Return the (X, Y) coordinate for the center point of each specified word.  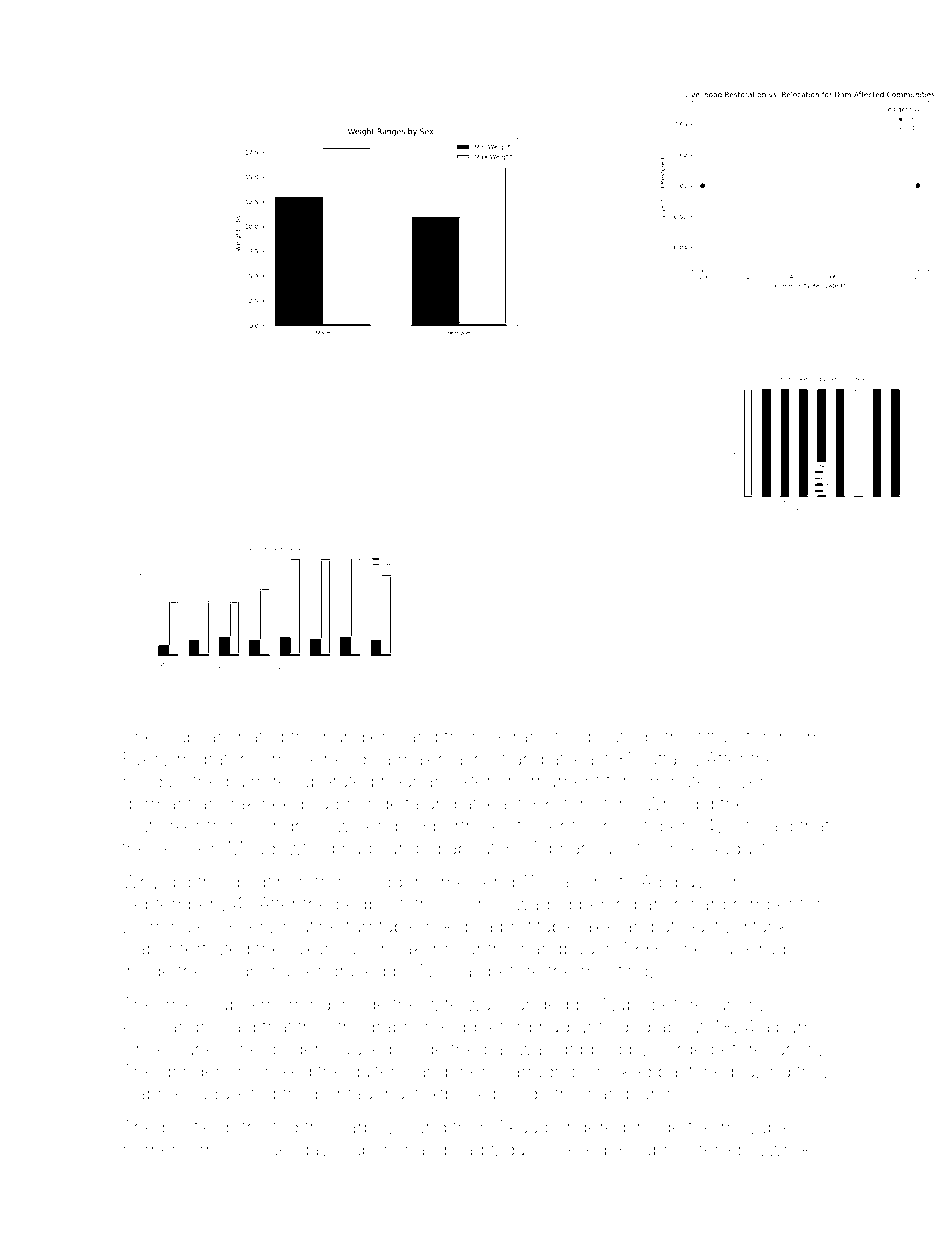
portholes (472, 827)
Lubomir (375, 1150)
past (675, 1073)
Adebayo (678, 883)
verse (177, 850)
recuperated (323, 783)
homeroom (168, 1150)
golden (295, 1051)
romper (763, 907)
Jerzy (562, 828)
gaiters (378, 1073)
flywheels (788, 1151)
